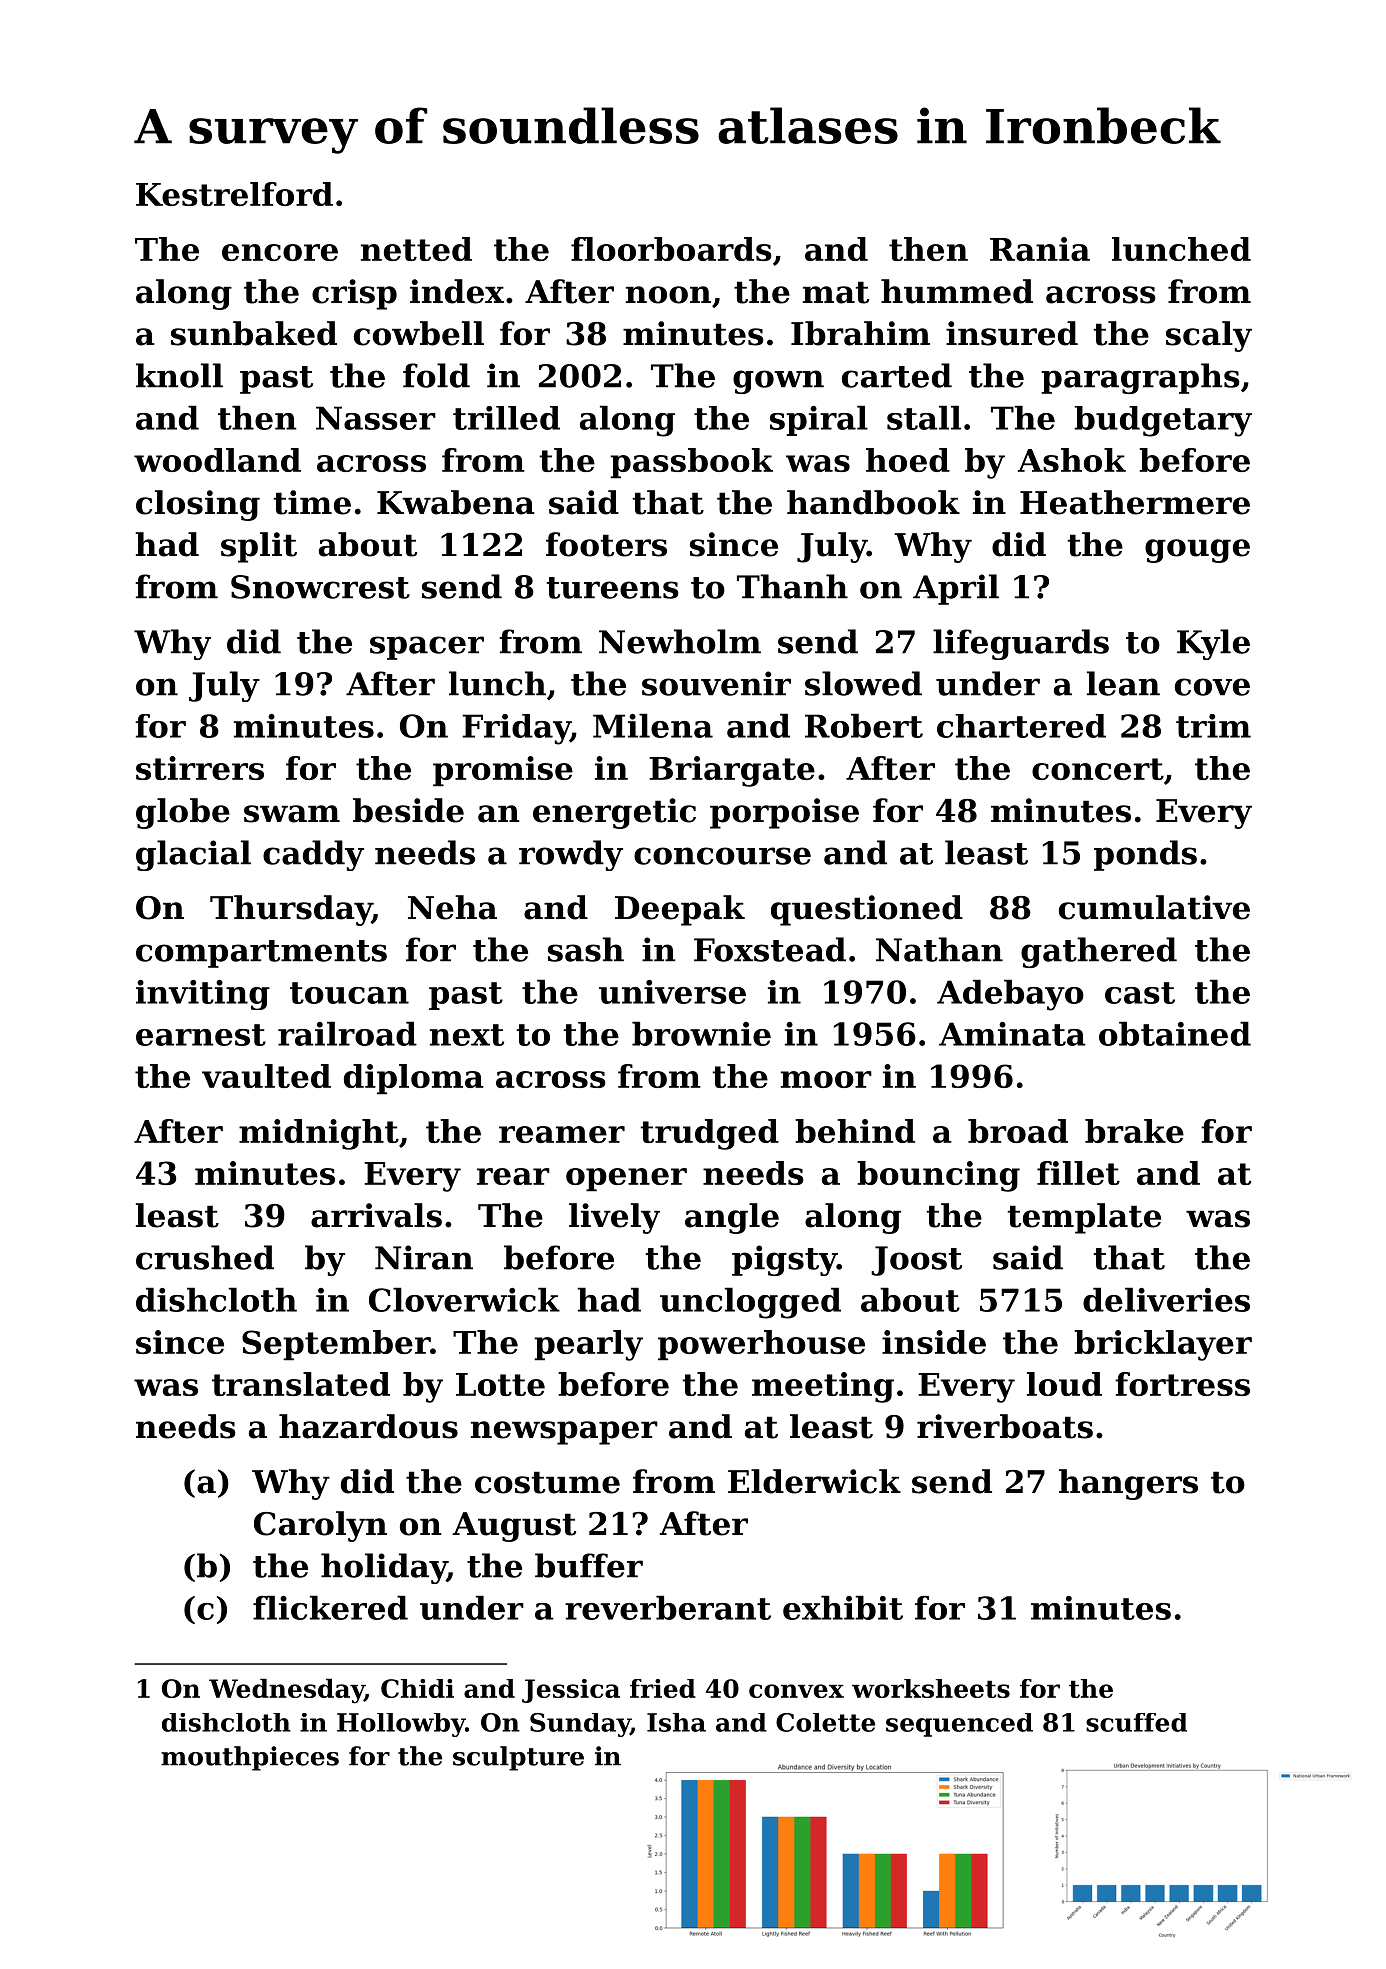 The height and width of the screenshot is (1969, 1386). What do you see at coordinates (330, 1607) in the screenshot?
I see `flickered` at bounding box center [330, 1607].
